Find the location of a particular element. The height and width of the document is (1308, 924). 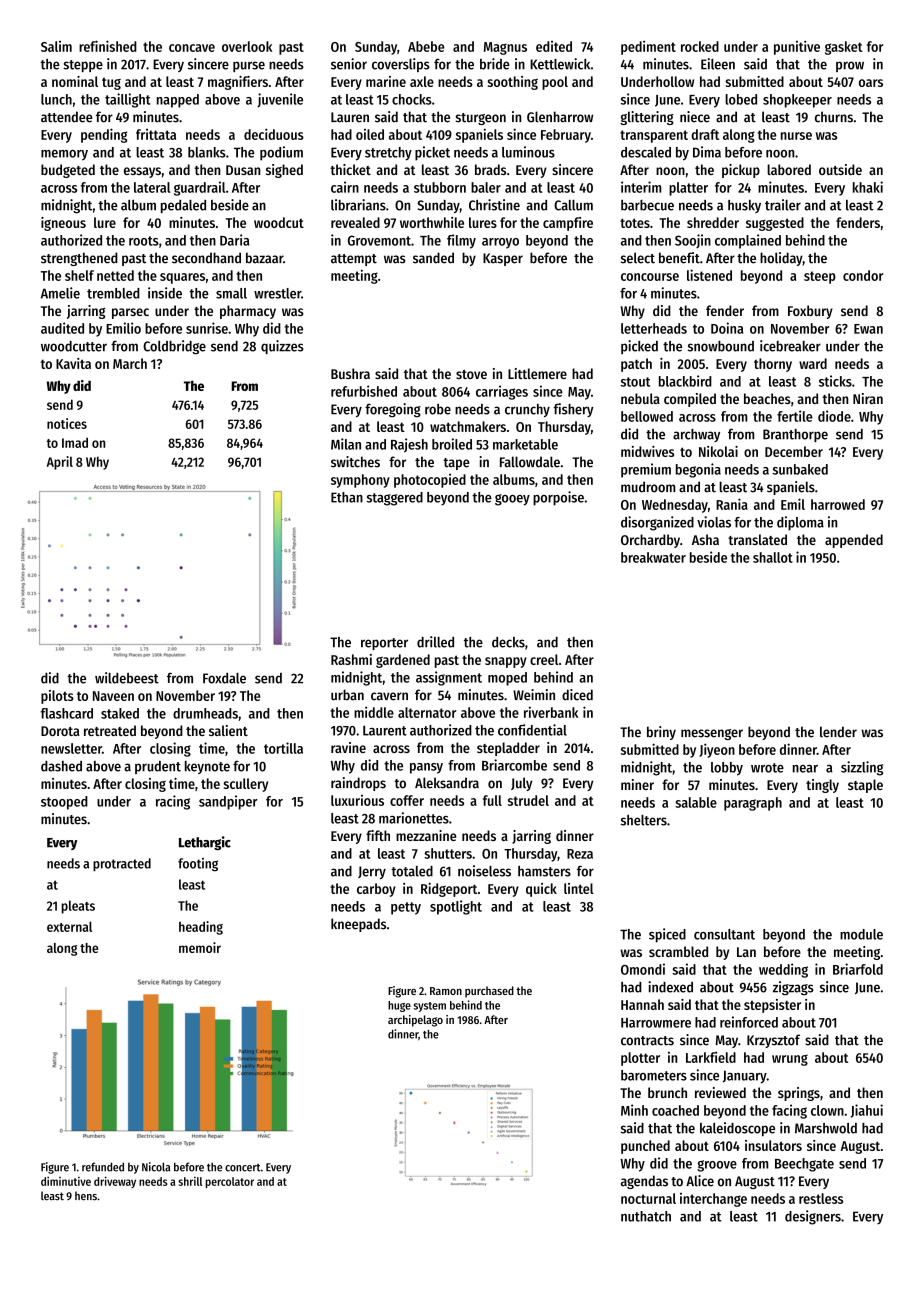

edited is located at coordinates (554, 46).
